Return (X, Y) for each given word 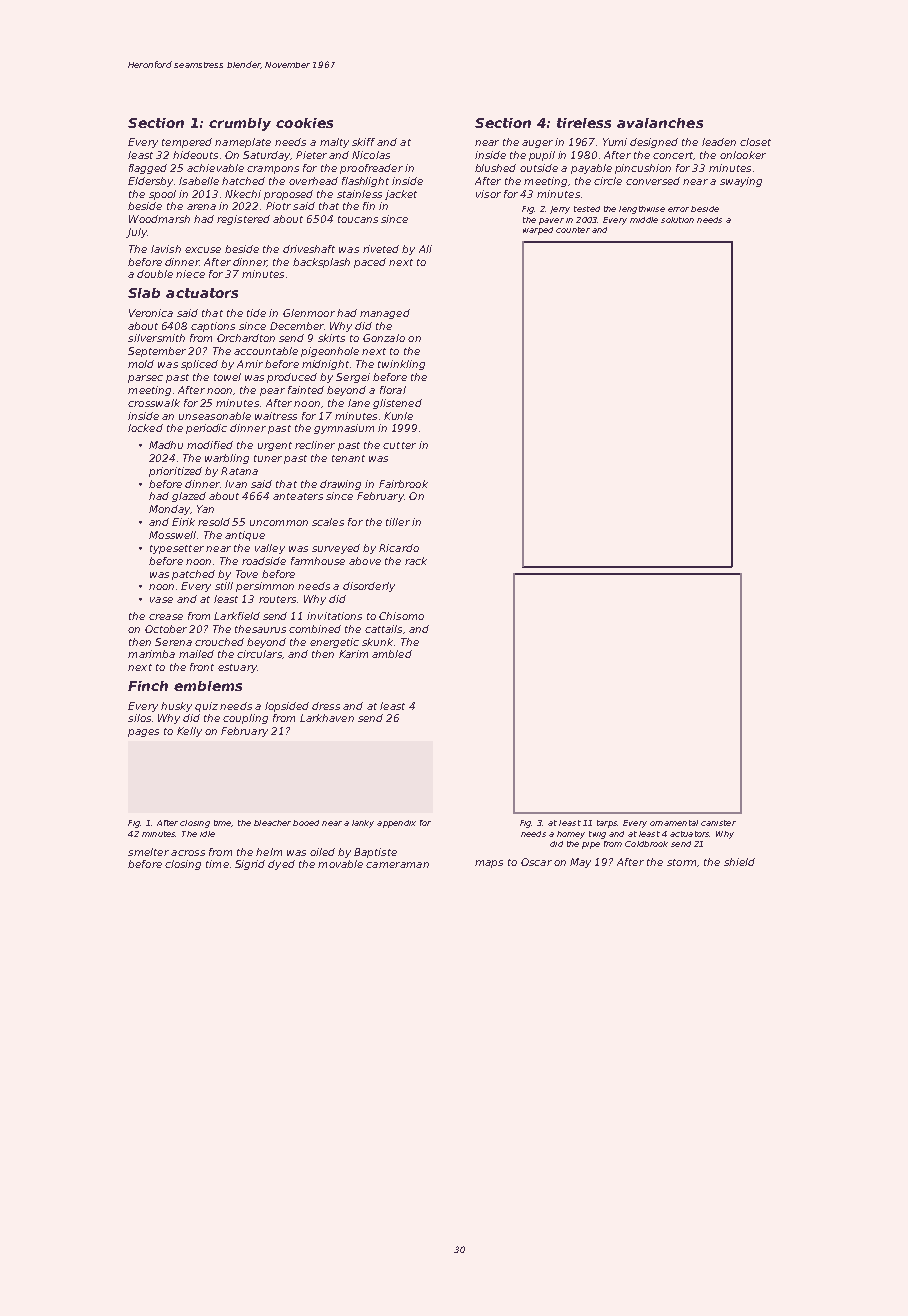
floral (393, 390)
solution (677, 220)
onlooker (743, 155)
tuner (268, 458)
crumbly (240, 124)
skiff (363, 142)
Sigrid (250, 865)
